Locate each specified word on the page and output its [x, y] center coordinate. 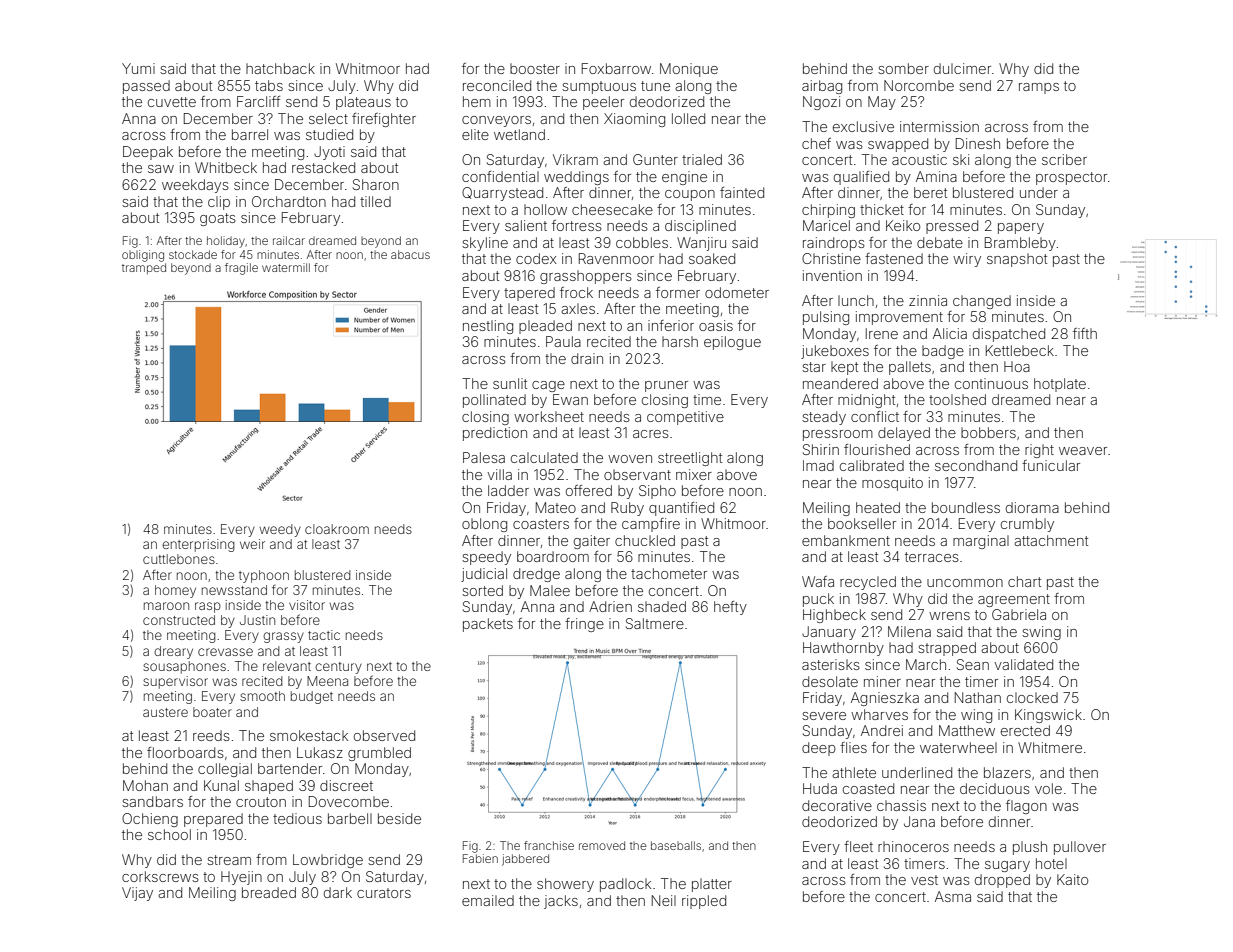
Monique [689, 70]
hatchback [280, 68]
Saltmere [655, 623]
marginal [981, 542]
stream [229, 860]
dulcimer [962, 68]
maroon [166, 606]
